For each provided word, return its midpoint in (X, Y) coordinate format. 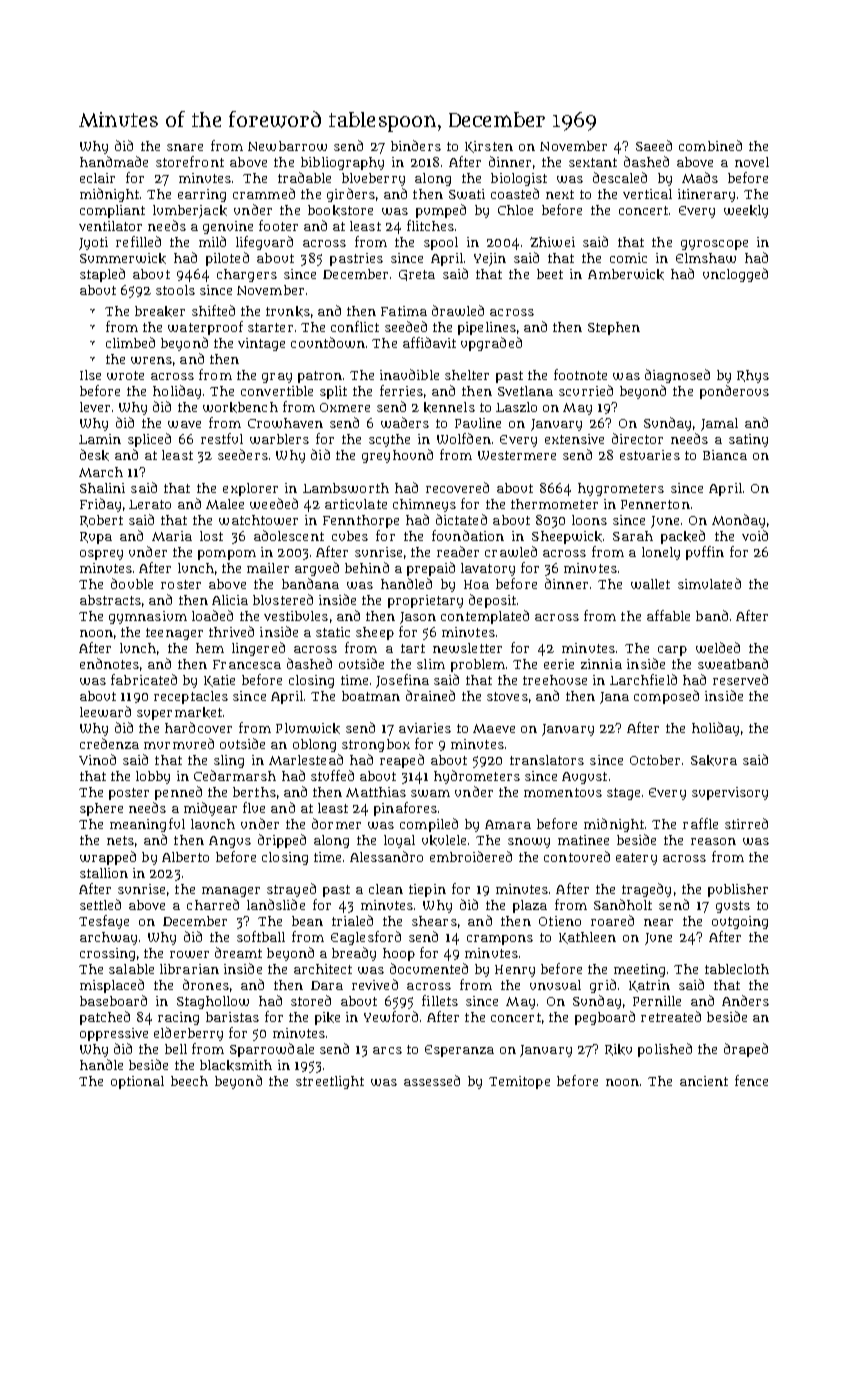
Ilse (90, 375)
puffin (705, 553)
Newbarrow (287, 146)
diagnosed (677, 376)
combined (710, 145)
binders (416, 145)
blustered (283, 599)
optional (137, 1082)
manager (231, 892)
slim (431, 664)
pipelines (487, 328)
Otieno (560, 921)
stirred (746, 823)
